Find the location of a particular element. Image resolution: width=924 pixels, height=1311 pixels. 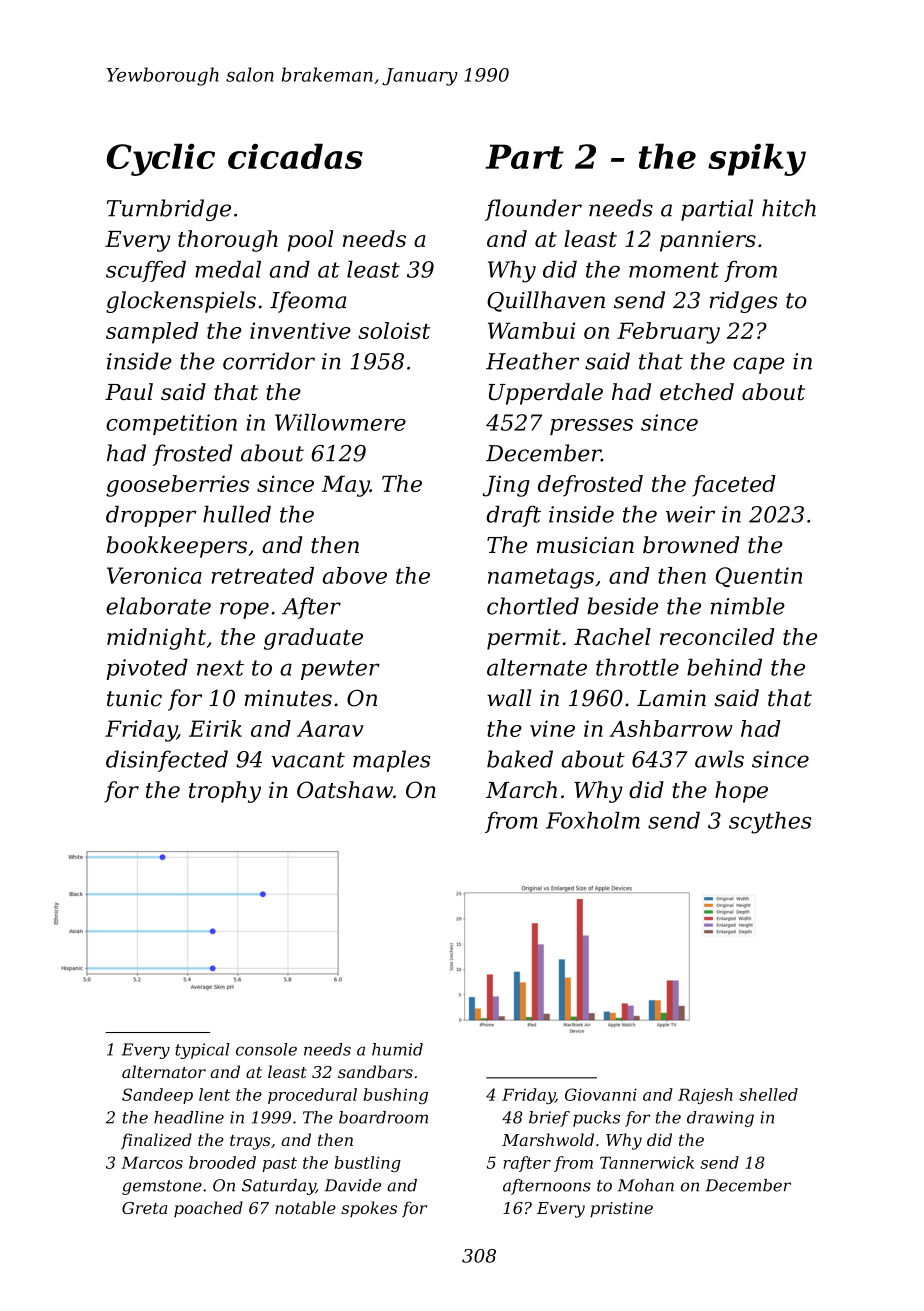

hitch is located at coordinates (789, 208).
